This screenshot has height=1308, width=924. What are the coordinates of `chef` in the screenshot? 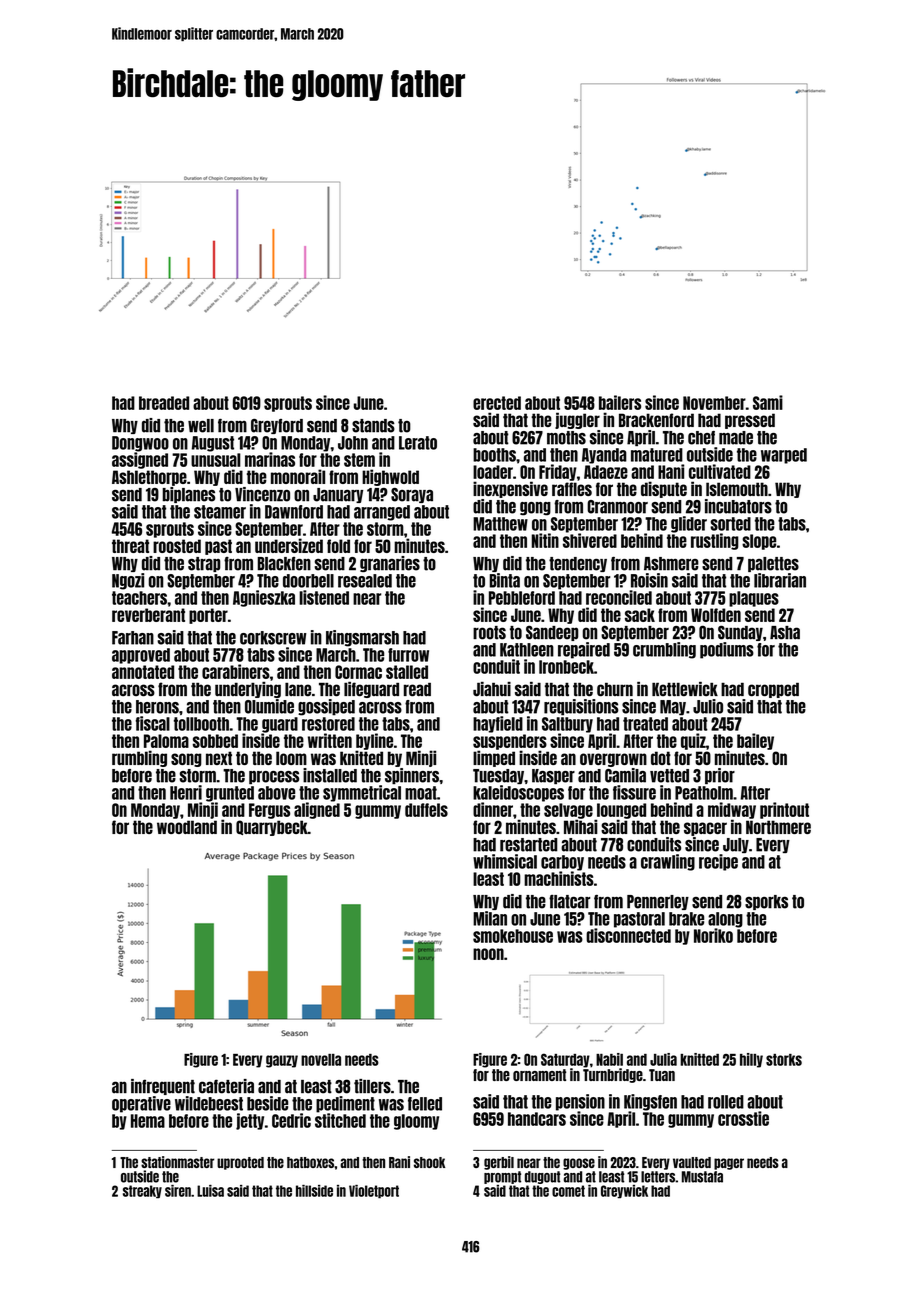 It's located at (701, 438).
